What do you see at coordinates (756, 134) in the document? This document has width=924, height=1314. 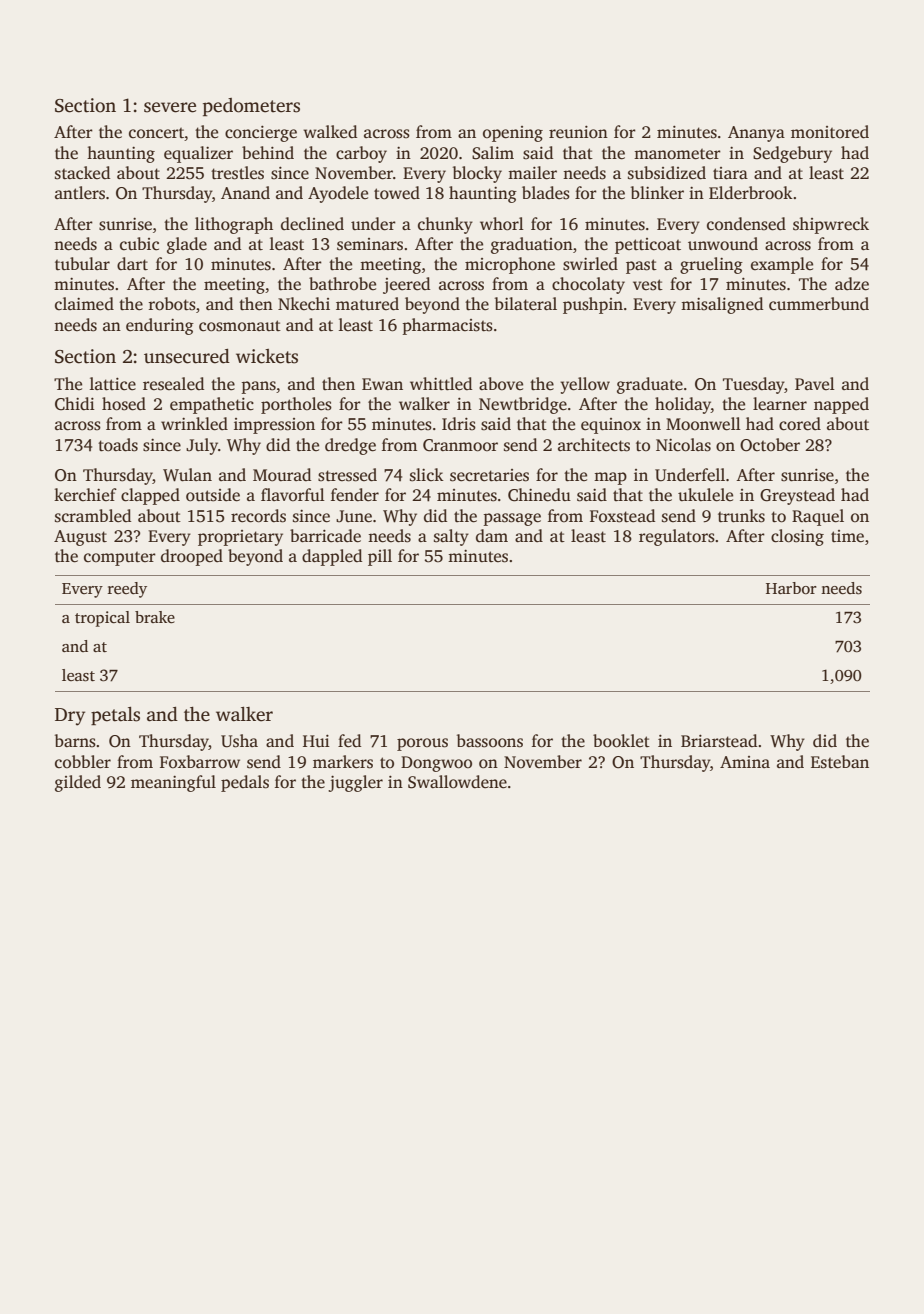 I see `Ananya` at bounding box center [756, 134].
